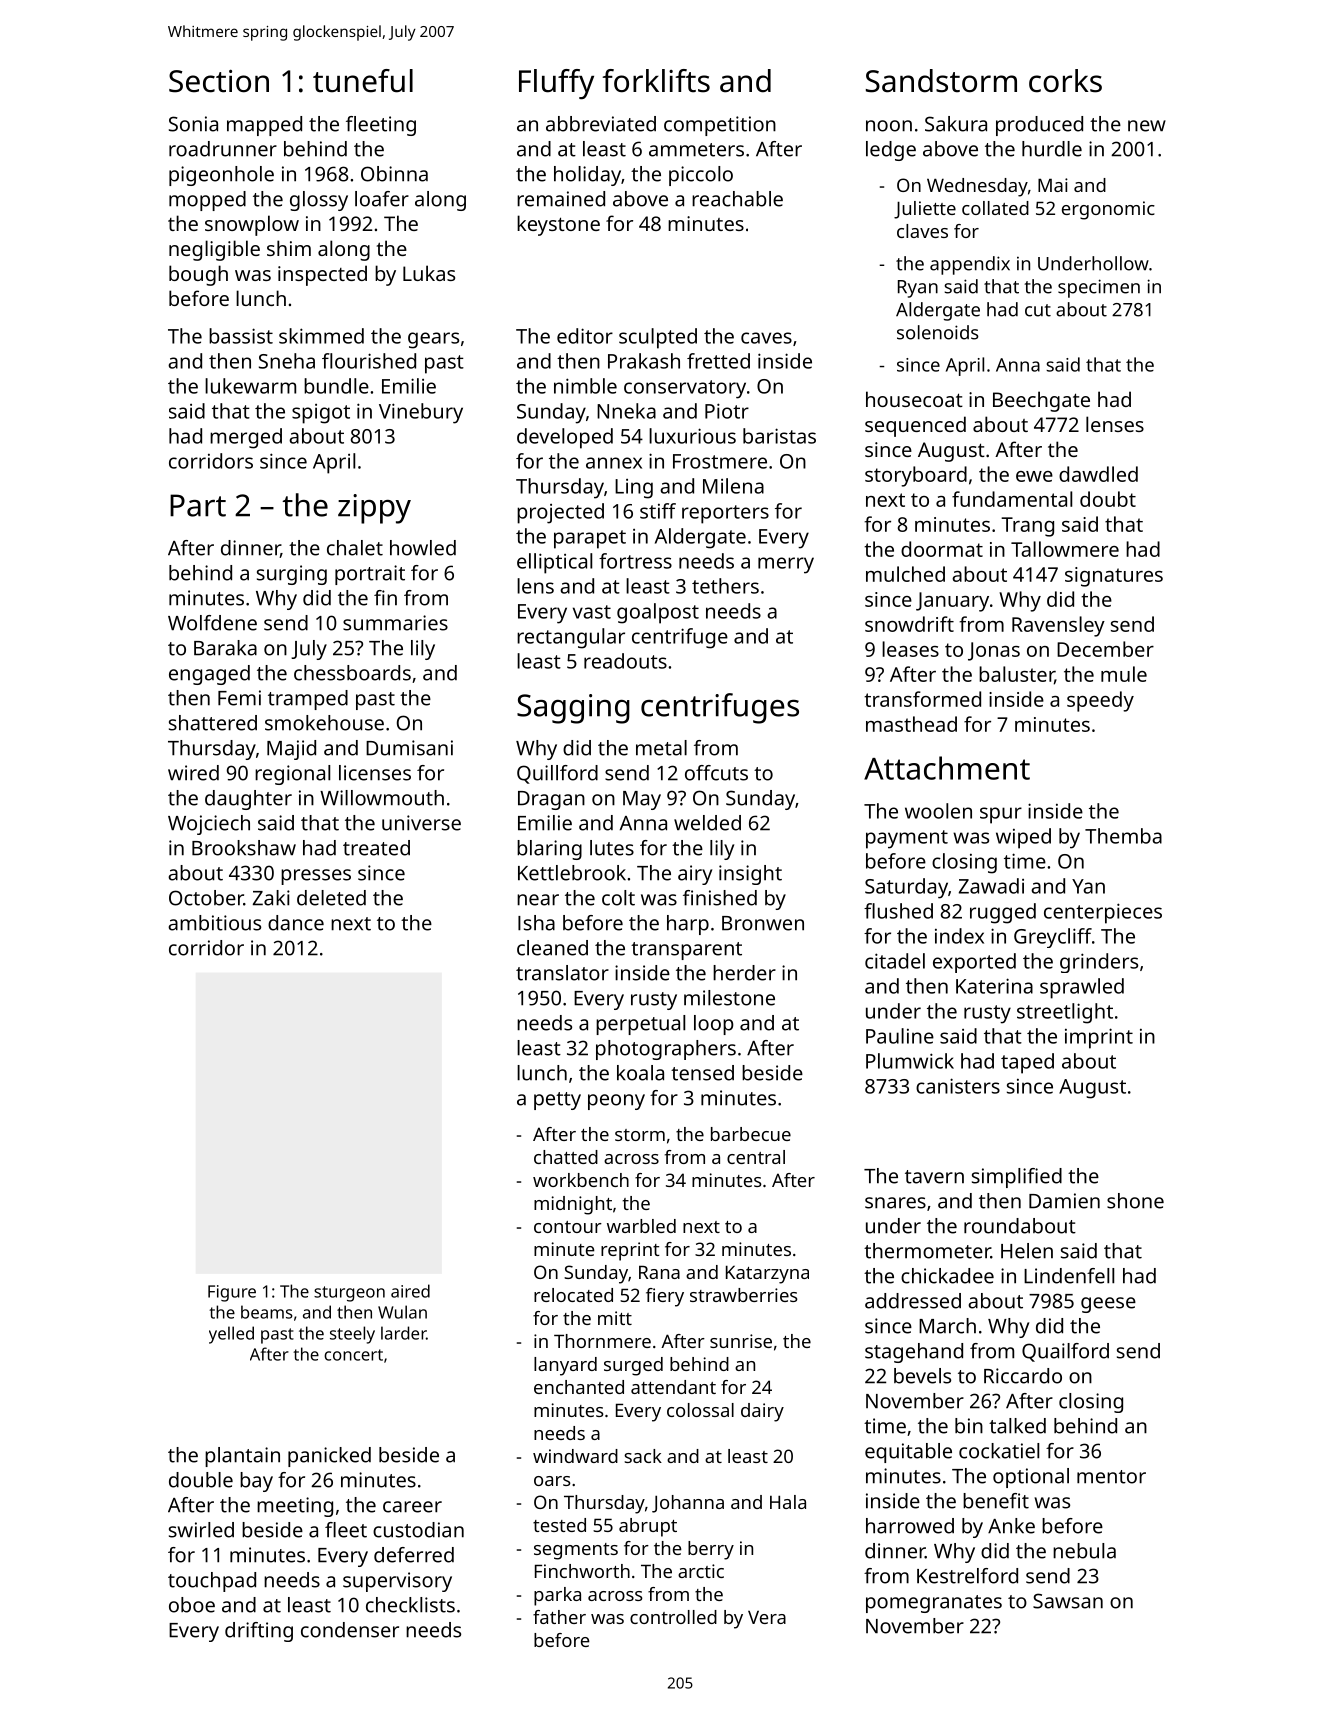 The image size is (1334, 1726). Describe the element at coordinates (1027, 1251) in the screenshot. I see `Helen` at that location.
